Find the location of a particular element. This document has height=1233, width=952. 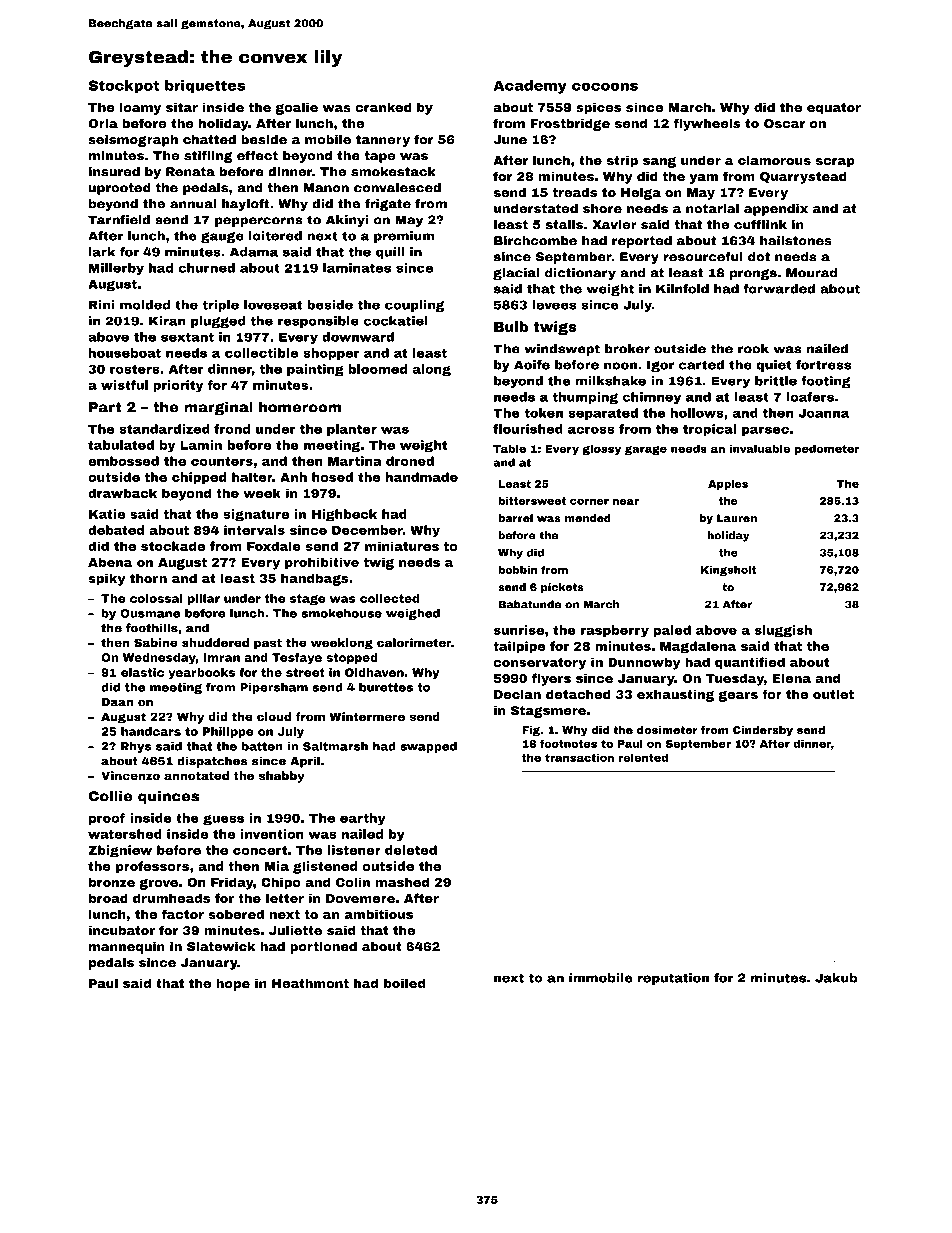

cranked is located at coordinates (383, 107).
